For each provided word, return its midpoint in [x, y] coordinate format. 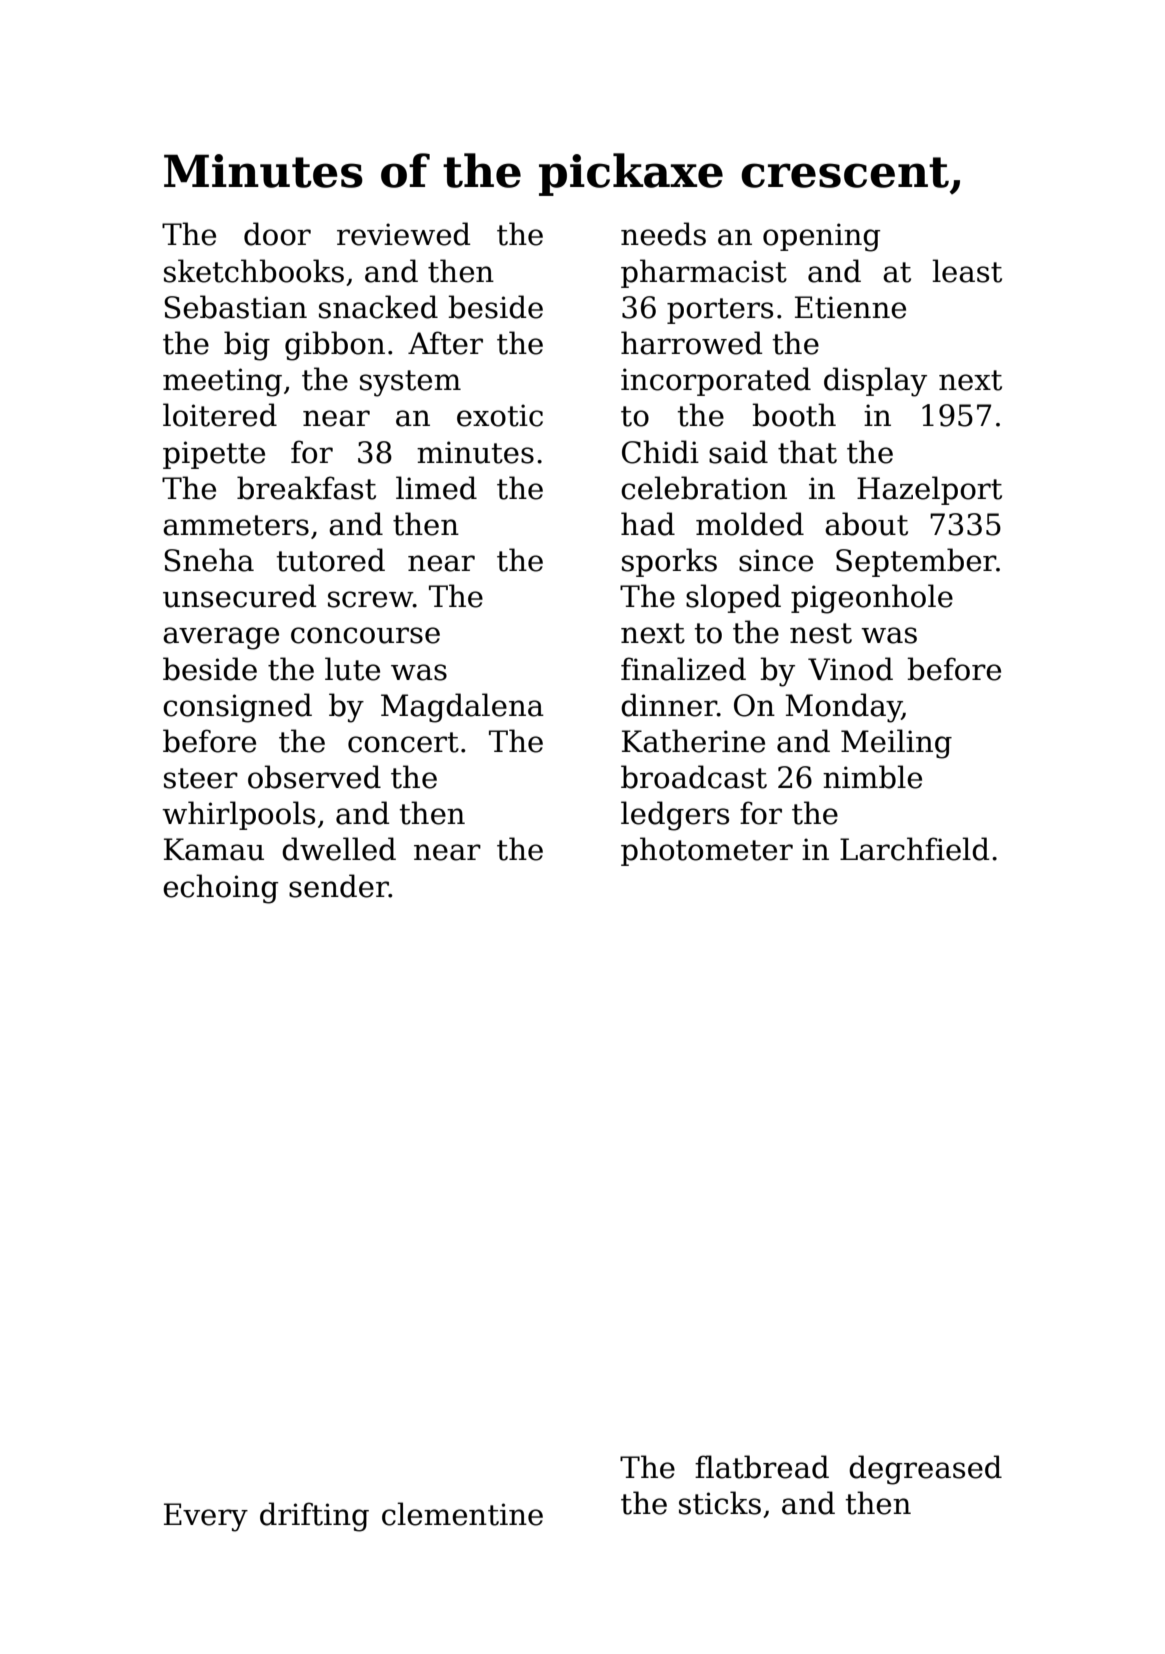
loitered [220, 415]
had [648, 524]
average [221, 638]
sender [339, 886]
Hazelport [929, 490]
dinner [669, 705]
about [866, 524]
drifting [314, 1517]
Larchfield [914, 849]
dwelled [339, 849]
